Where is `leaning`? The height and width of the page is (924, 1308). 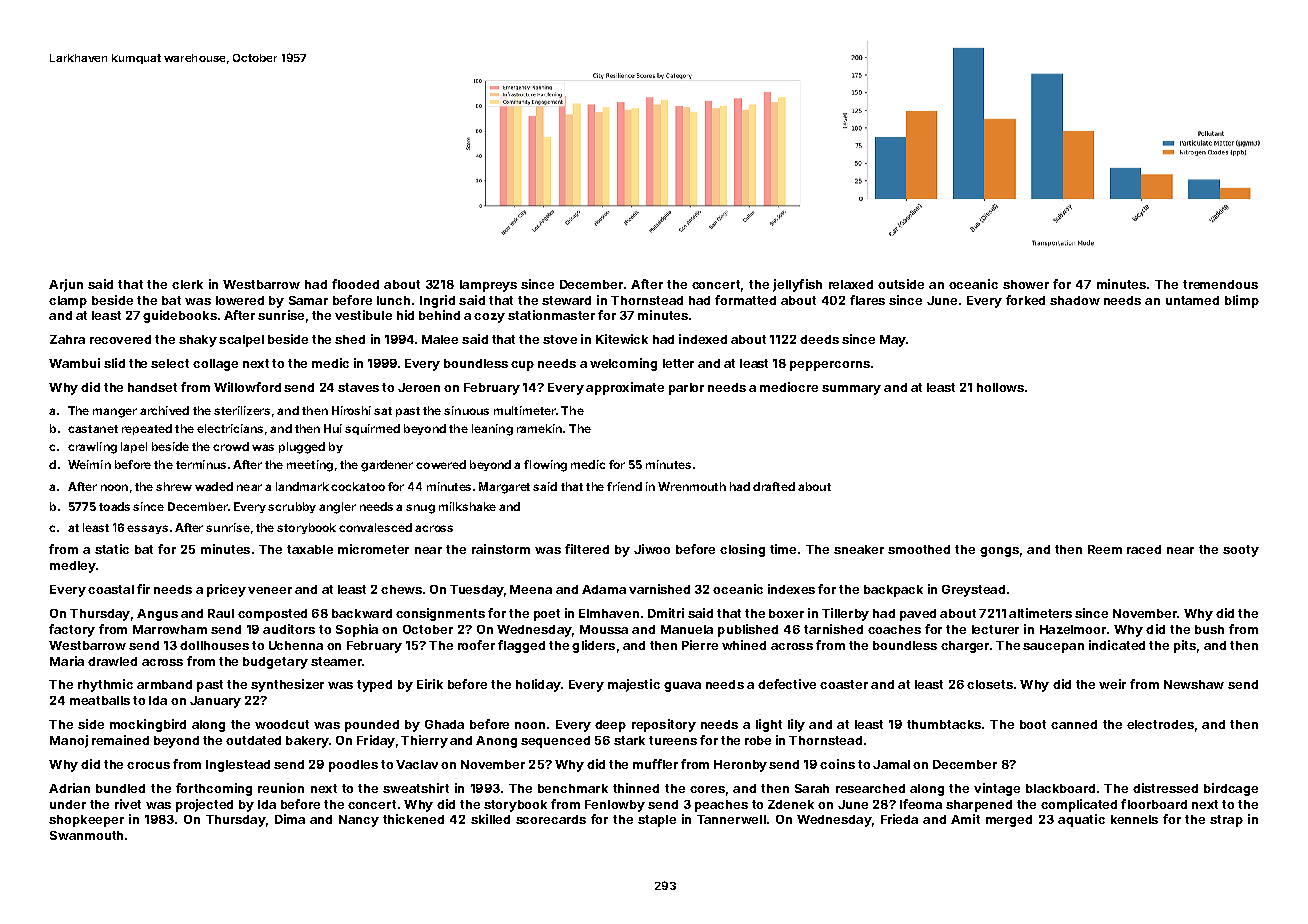 leaning is located at coordinates (492, 430).
